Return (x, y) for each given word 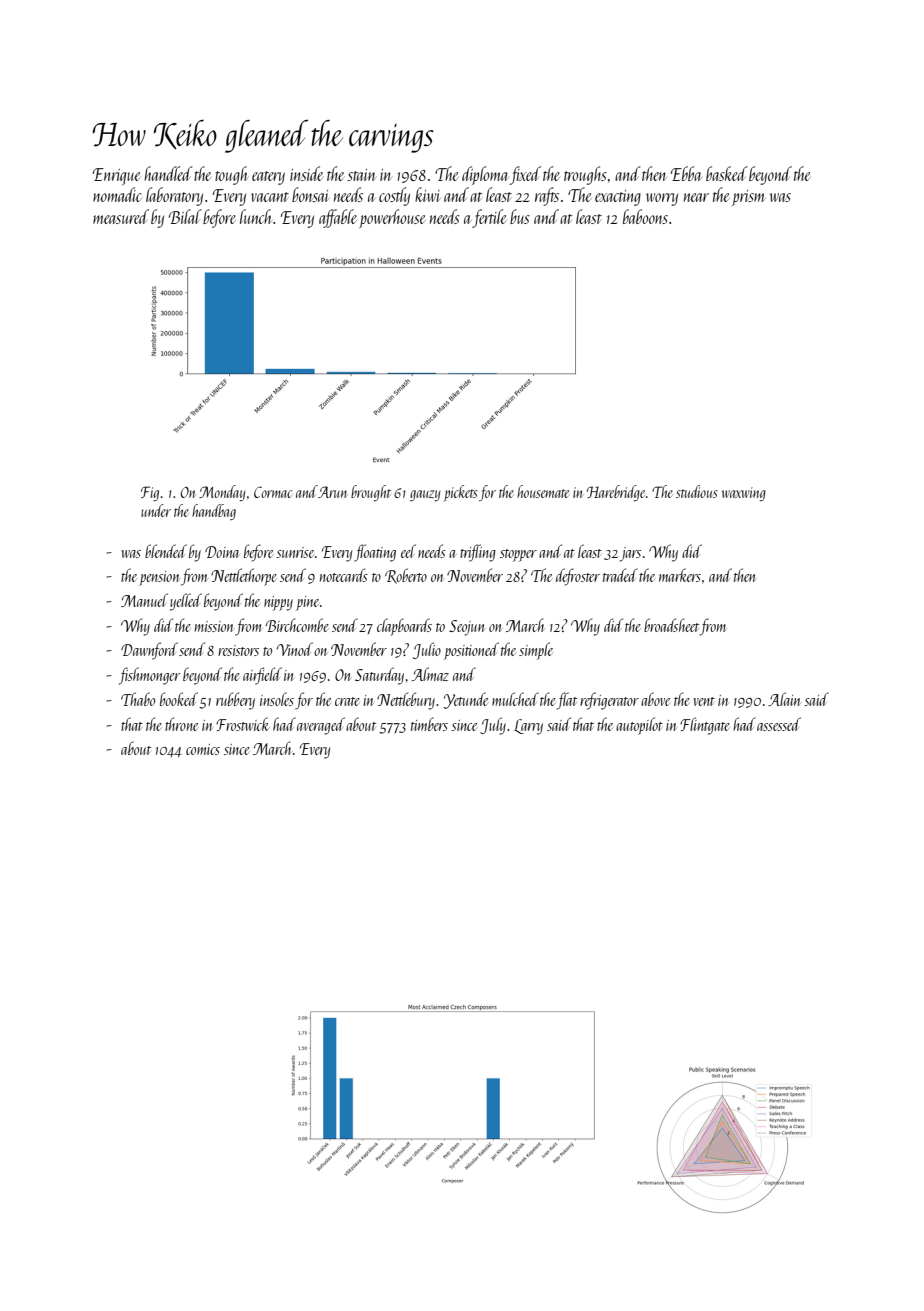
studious (697, 491)
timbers (429, 724)
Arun (332, 492)
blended (166, 551)
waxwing (744, 494)
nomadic (117, 194)
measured (121, 216)
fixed (525, 175)
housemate (543, 491)
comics (203, 749)
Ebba (686, 173)
